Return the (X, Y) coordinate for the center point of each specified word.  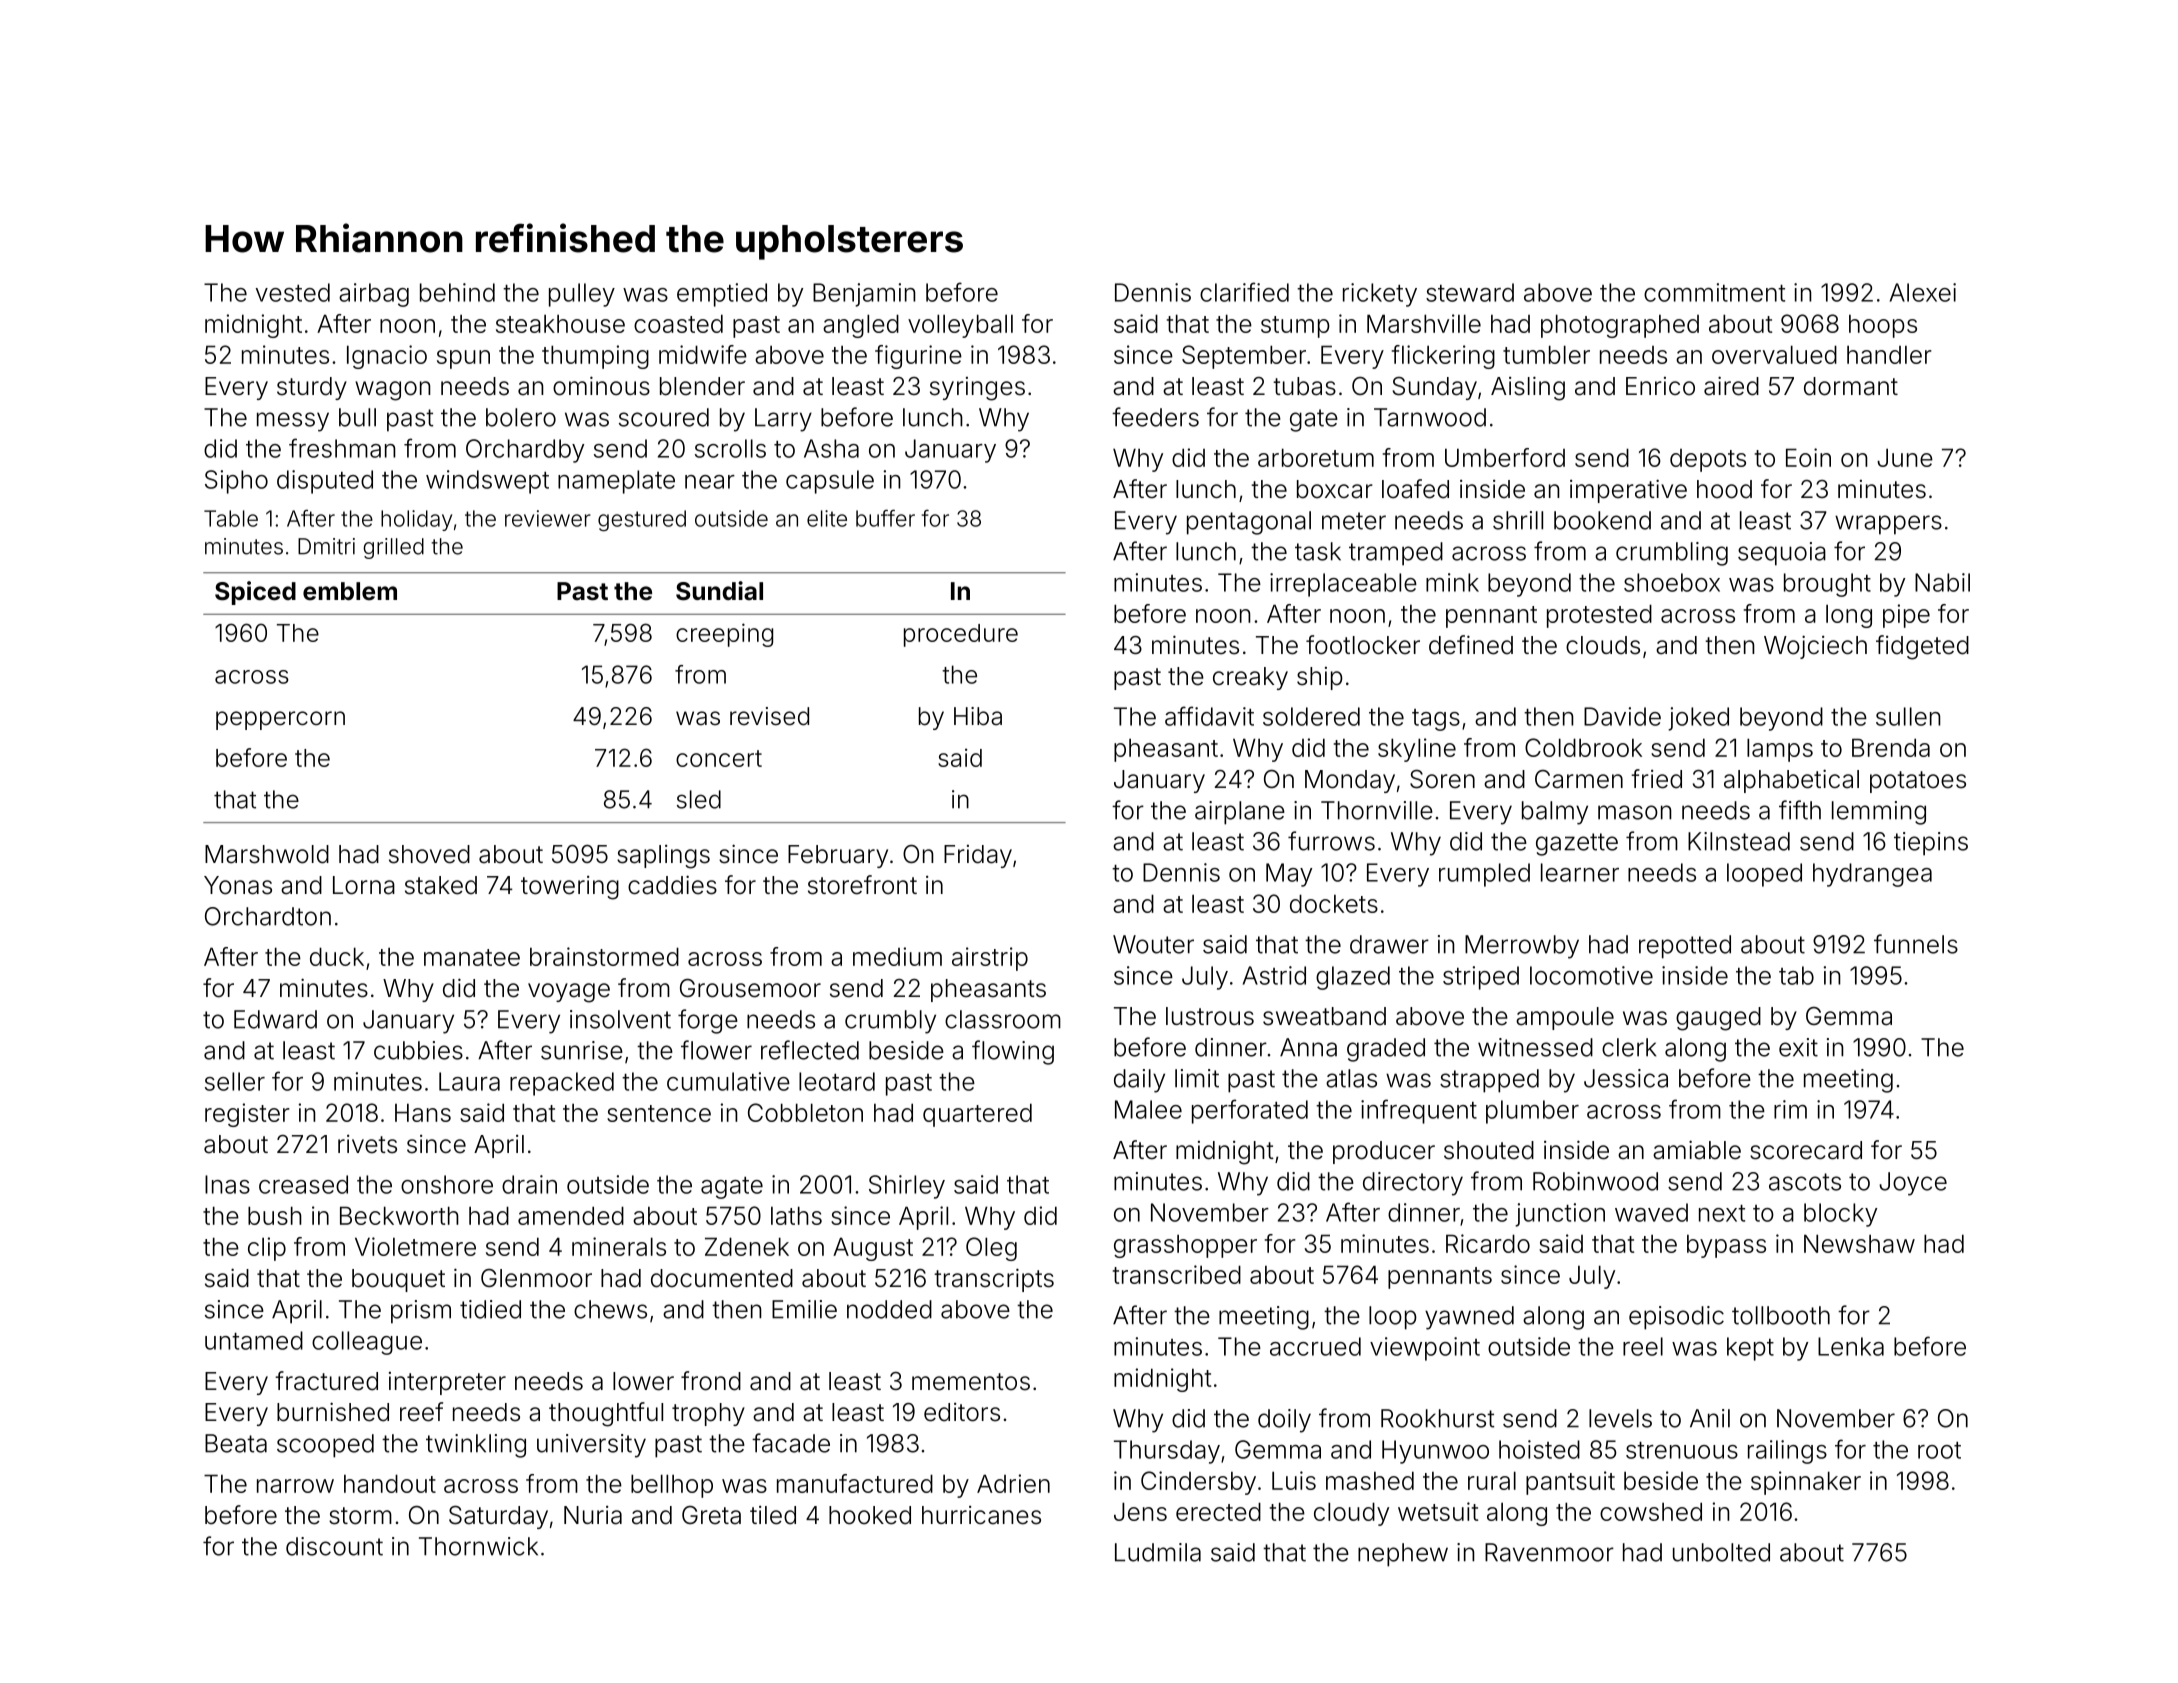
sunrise (582, 1050)
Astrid (1274, 975)
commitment (1714, 292)
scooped (325, 1446)
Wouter (1153, 944)
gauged (1718, 1019)
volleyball (960, 326)
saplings (663, 857)
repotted (1685, 947)
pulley (582, 295)
